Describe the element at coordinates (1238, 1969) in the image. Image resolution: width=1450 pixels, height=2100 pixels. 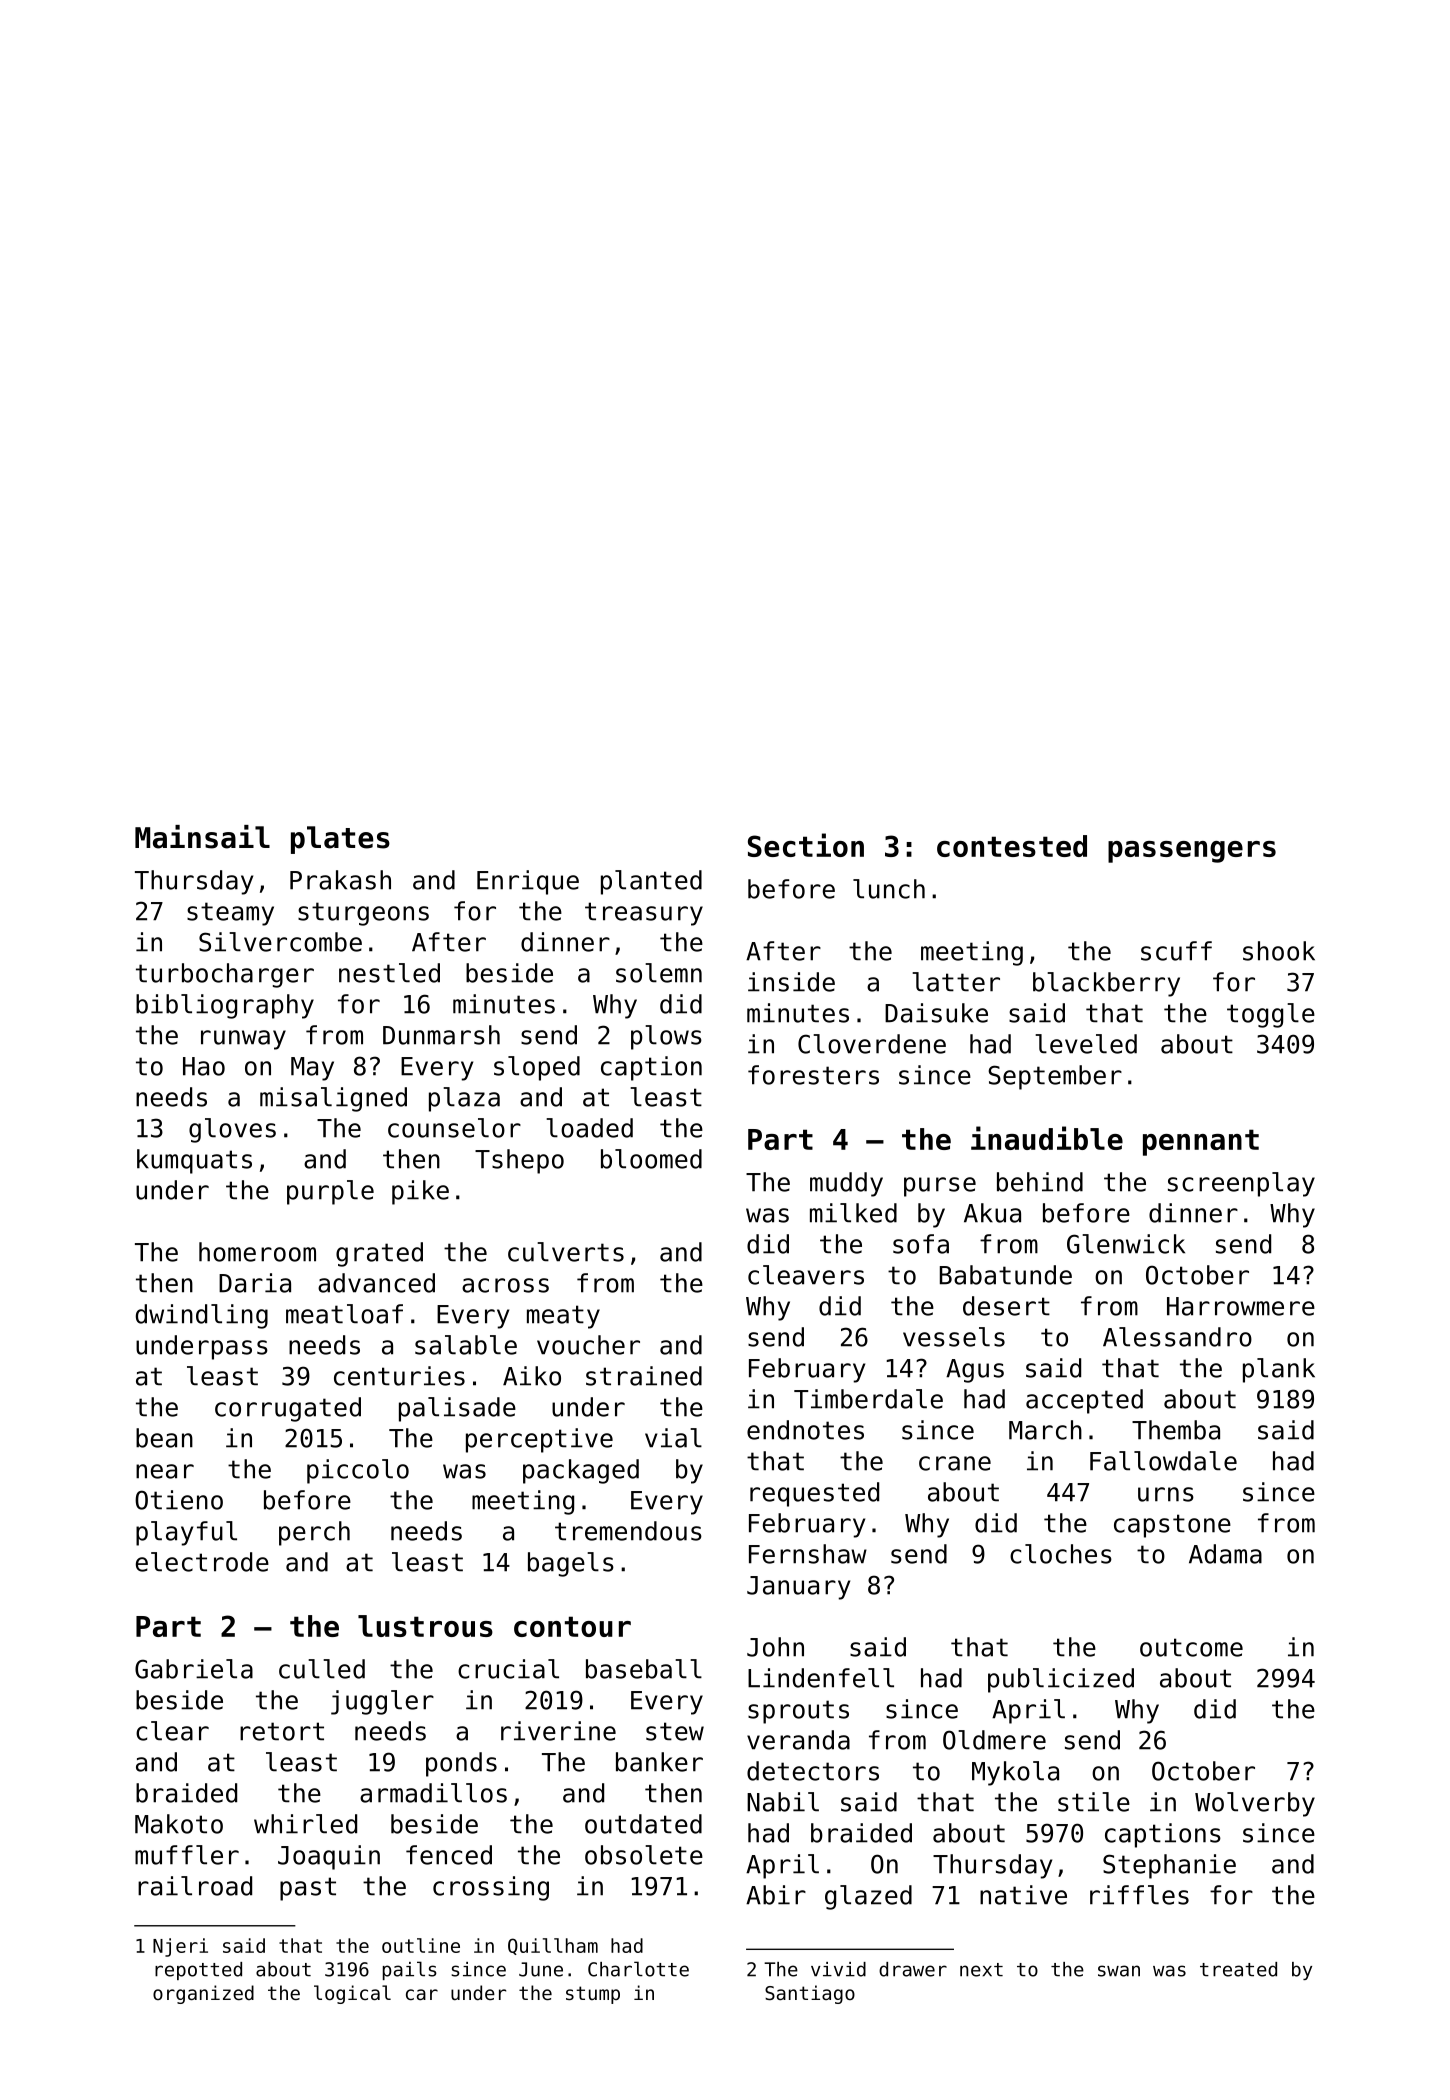
I see `treated` at that location.
